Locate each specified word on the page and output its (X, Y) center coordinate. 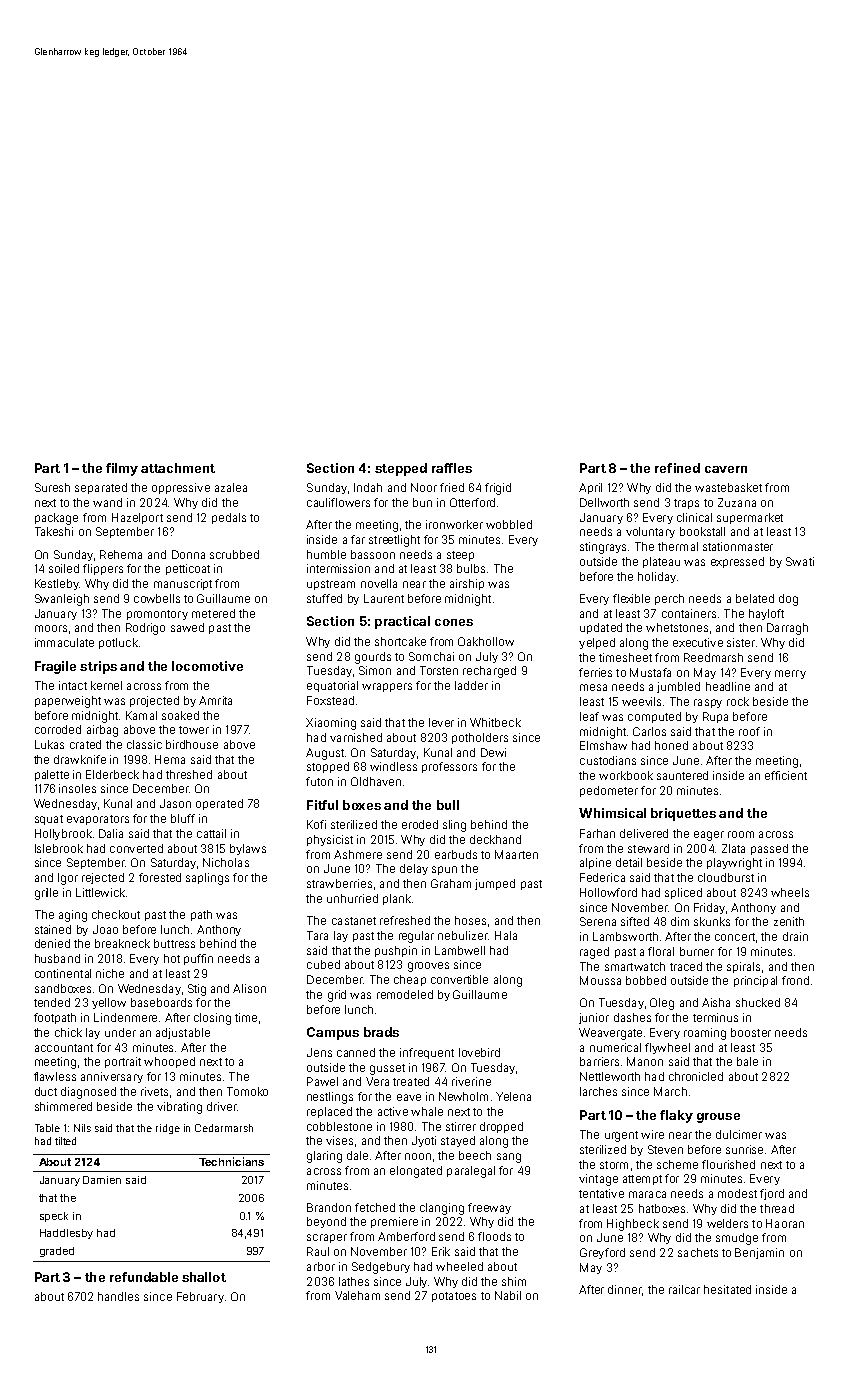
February (200, 1297)
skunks (712, 921)
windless (393, 766)
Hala (506, 935)
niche (110, 973)
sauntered (682, 775)
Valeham (357, 1295)
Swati (800, 561)
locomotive (207, 666)
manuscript (183, 584)
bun (422, 502)
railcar (684, 1289)
